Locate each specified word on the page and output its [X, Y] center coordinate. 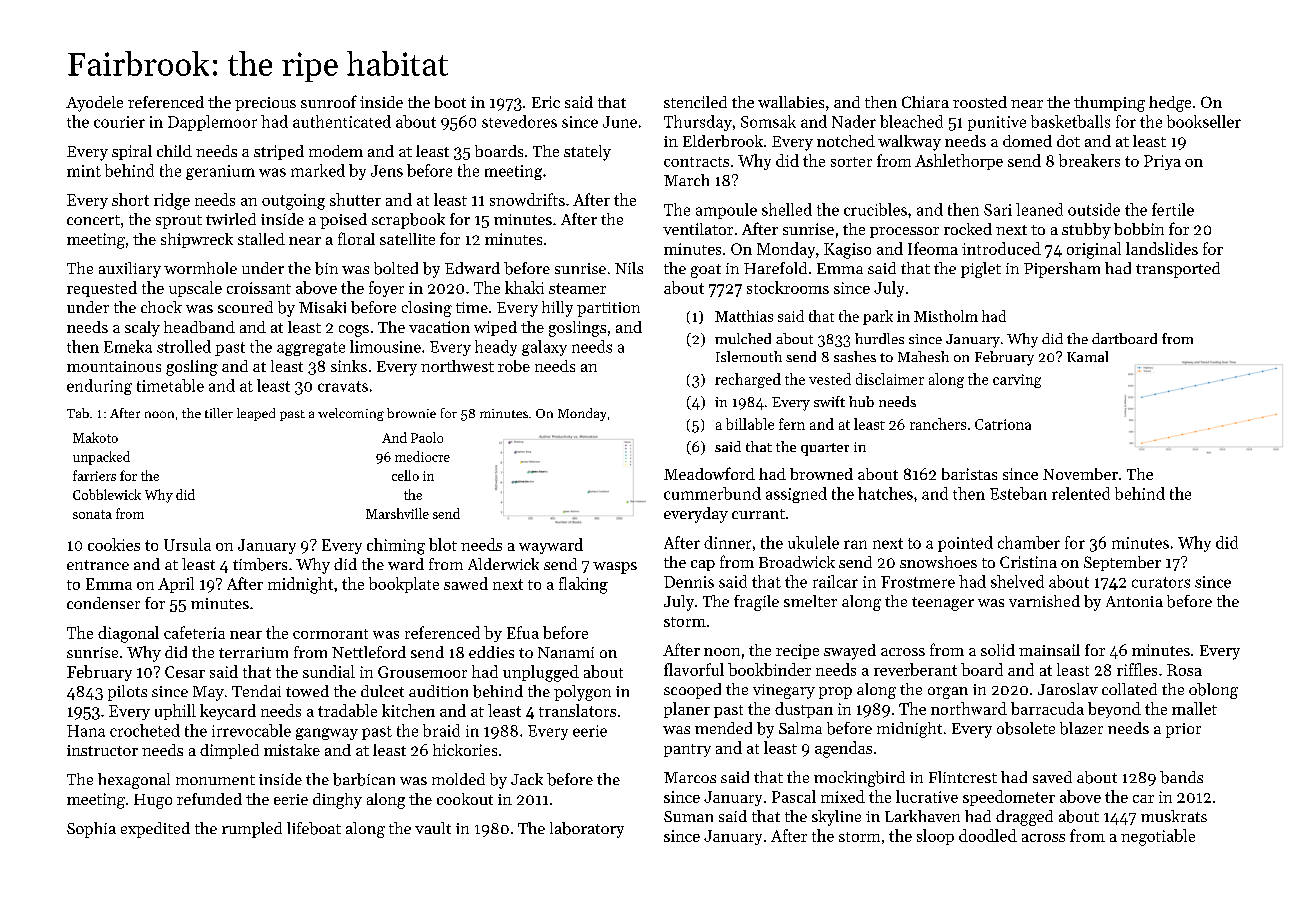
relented [1081, 493]
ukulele [813, 542]
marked [318, 170]
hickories [465, 750]
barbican [364, 779]
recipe [797, 651]
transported [1178, 270]
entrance [98, 565]
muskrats [1174, 816]
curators [1161, 582]
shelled [787, 209]
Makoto [95, 437]
